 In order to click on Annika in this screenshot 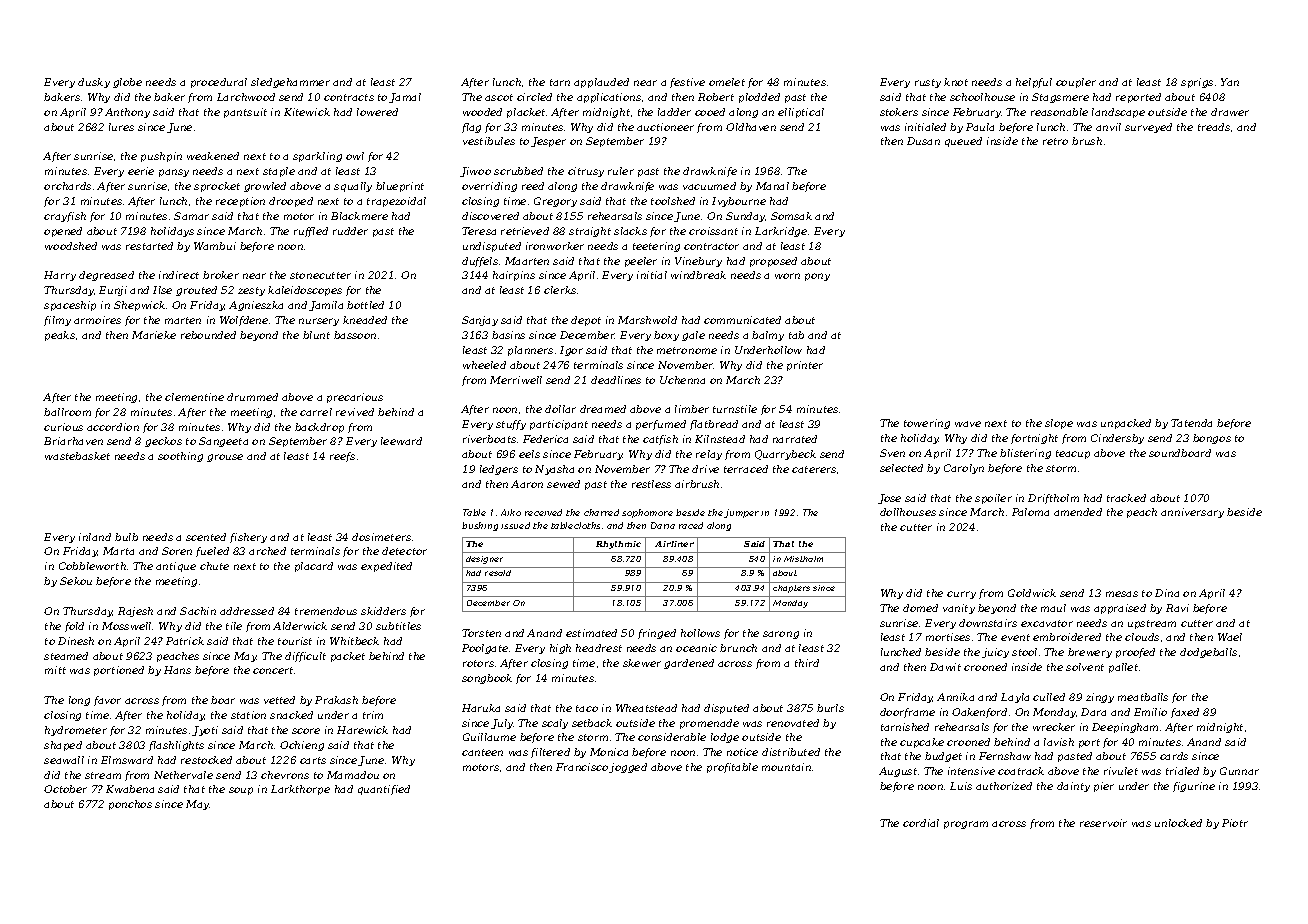, I will do `click(955, 697)`.
